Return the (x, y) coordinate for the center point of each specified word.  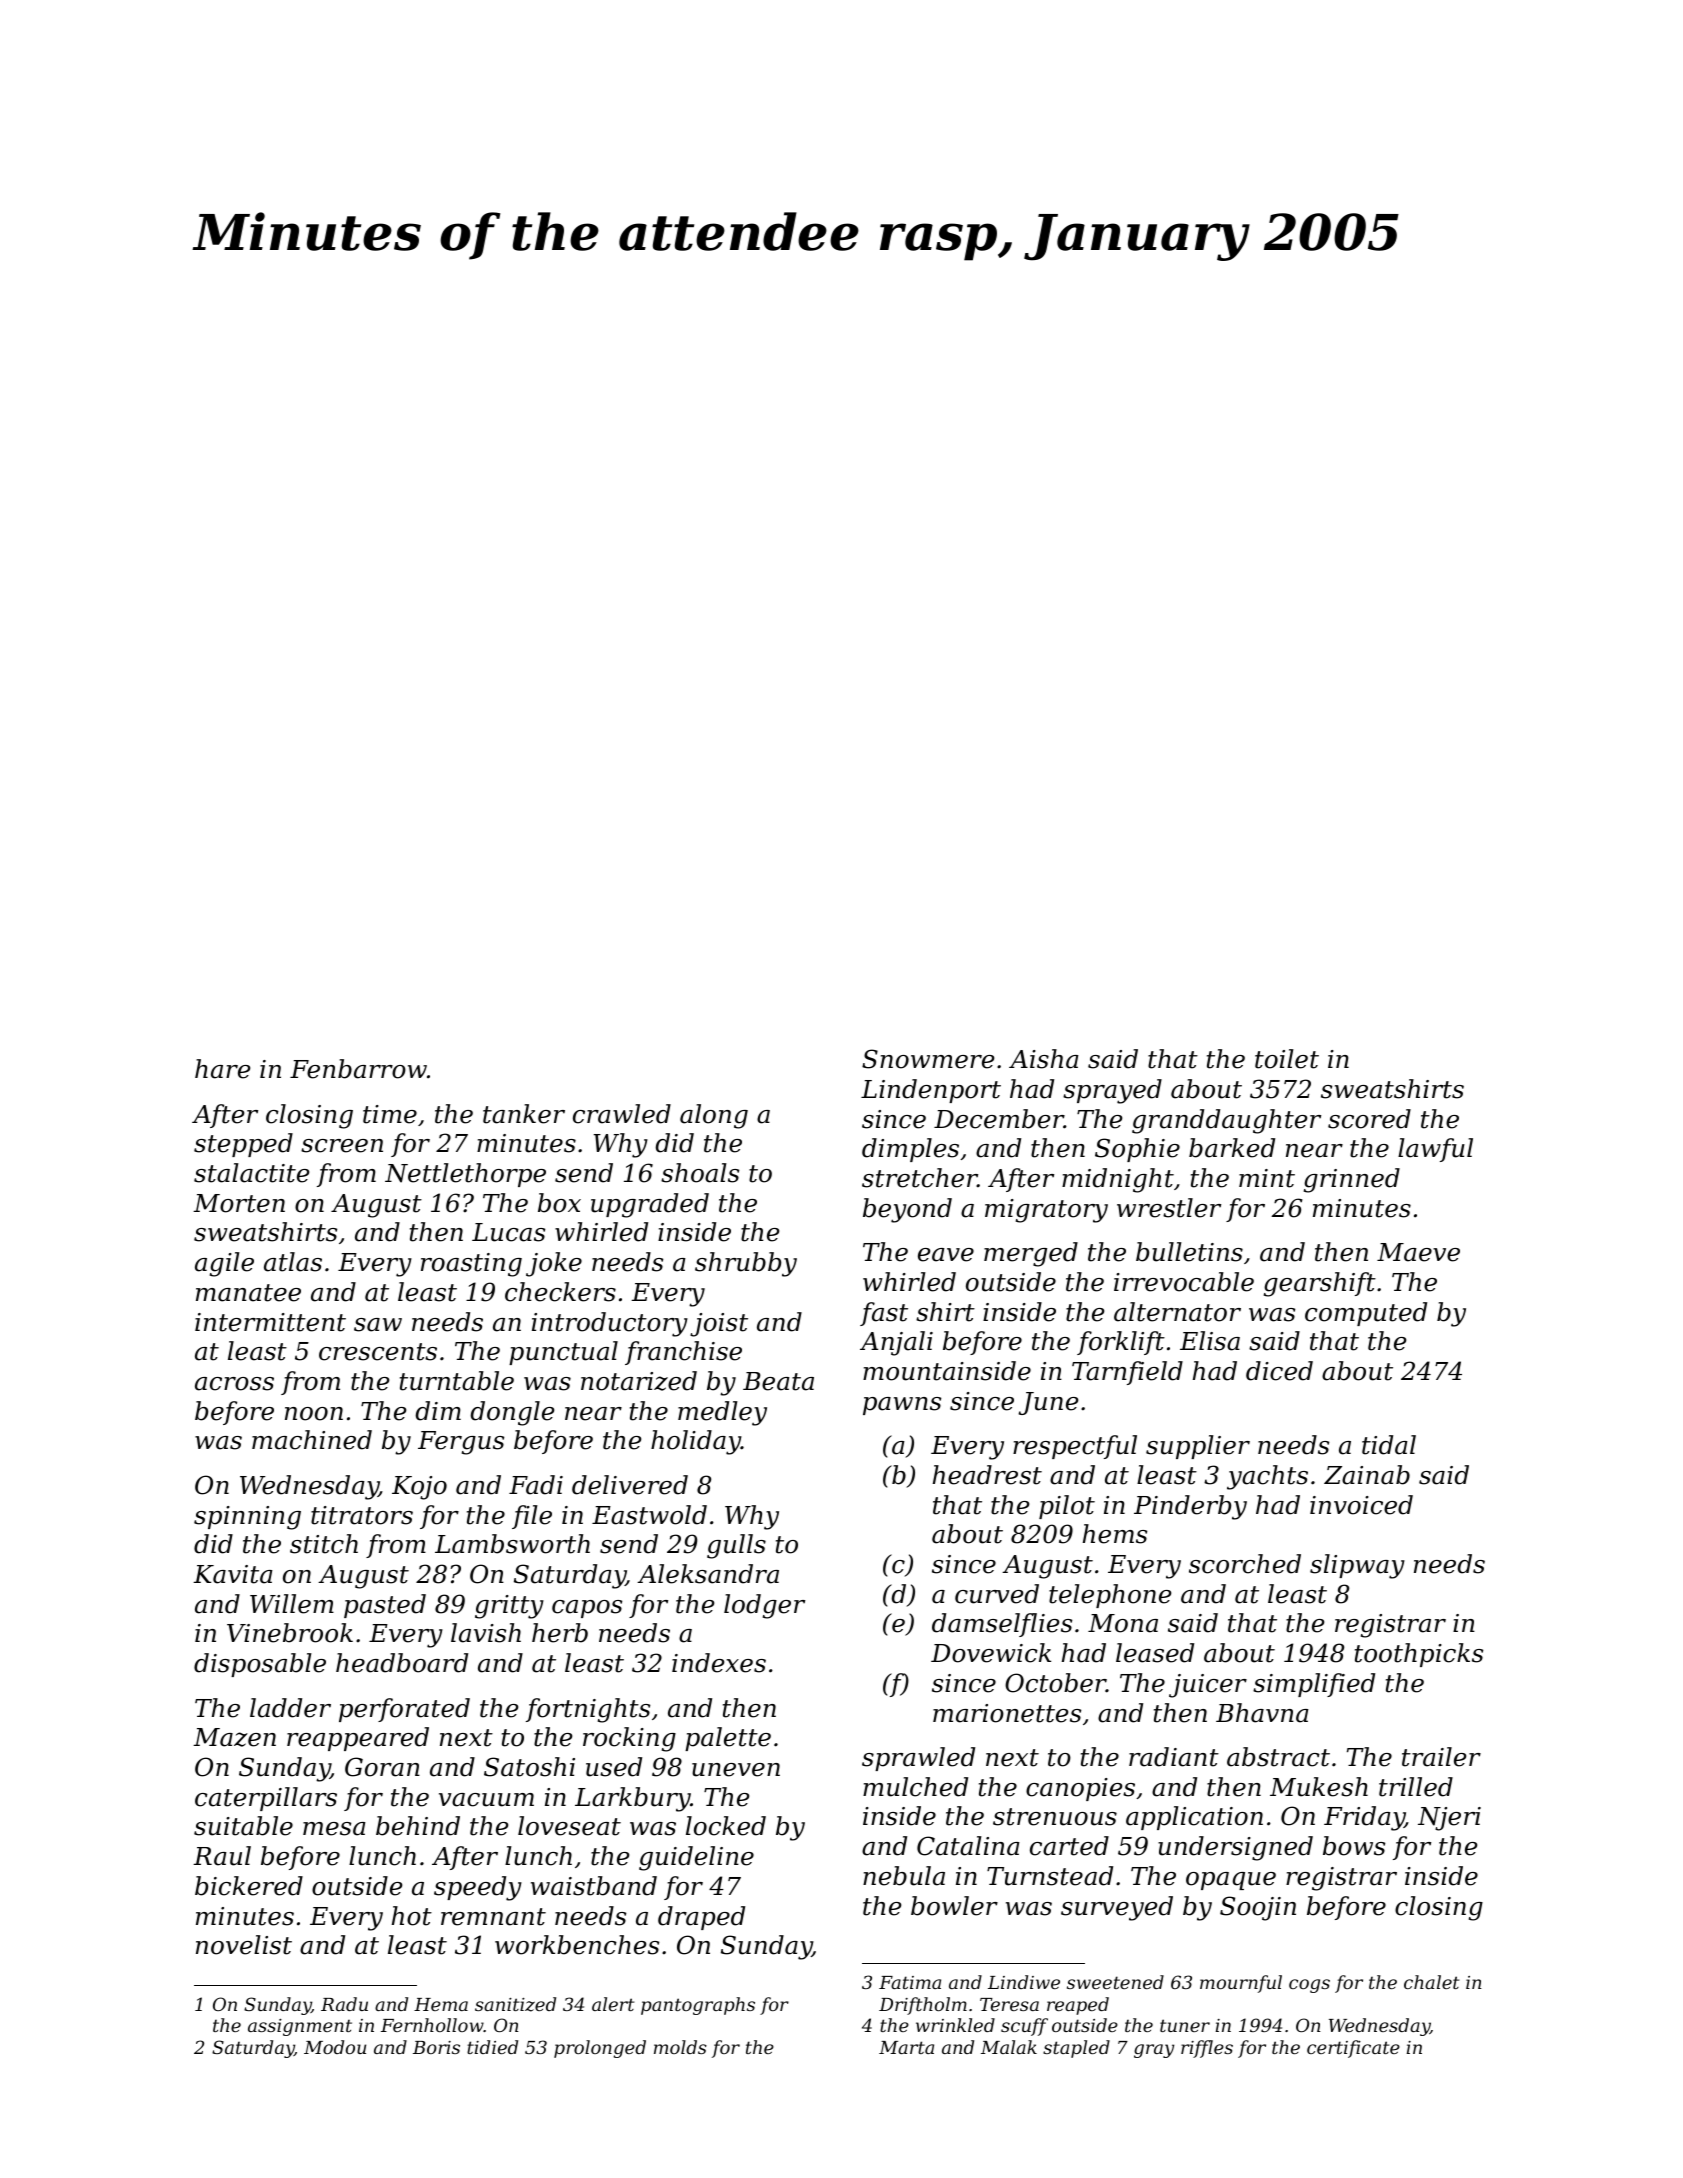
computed (1366, 1314)
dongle (512, 1413)
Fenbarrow (358, 1069)
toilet (1287, 1059)
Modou (335, 2047)
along (714, 1116)
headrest (987, 1475)
